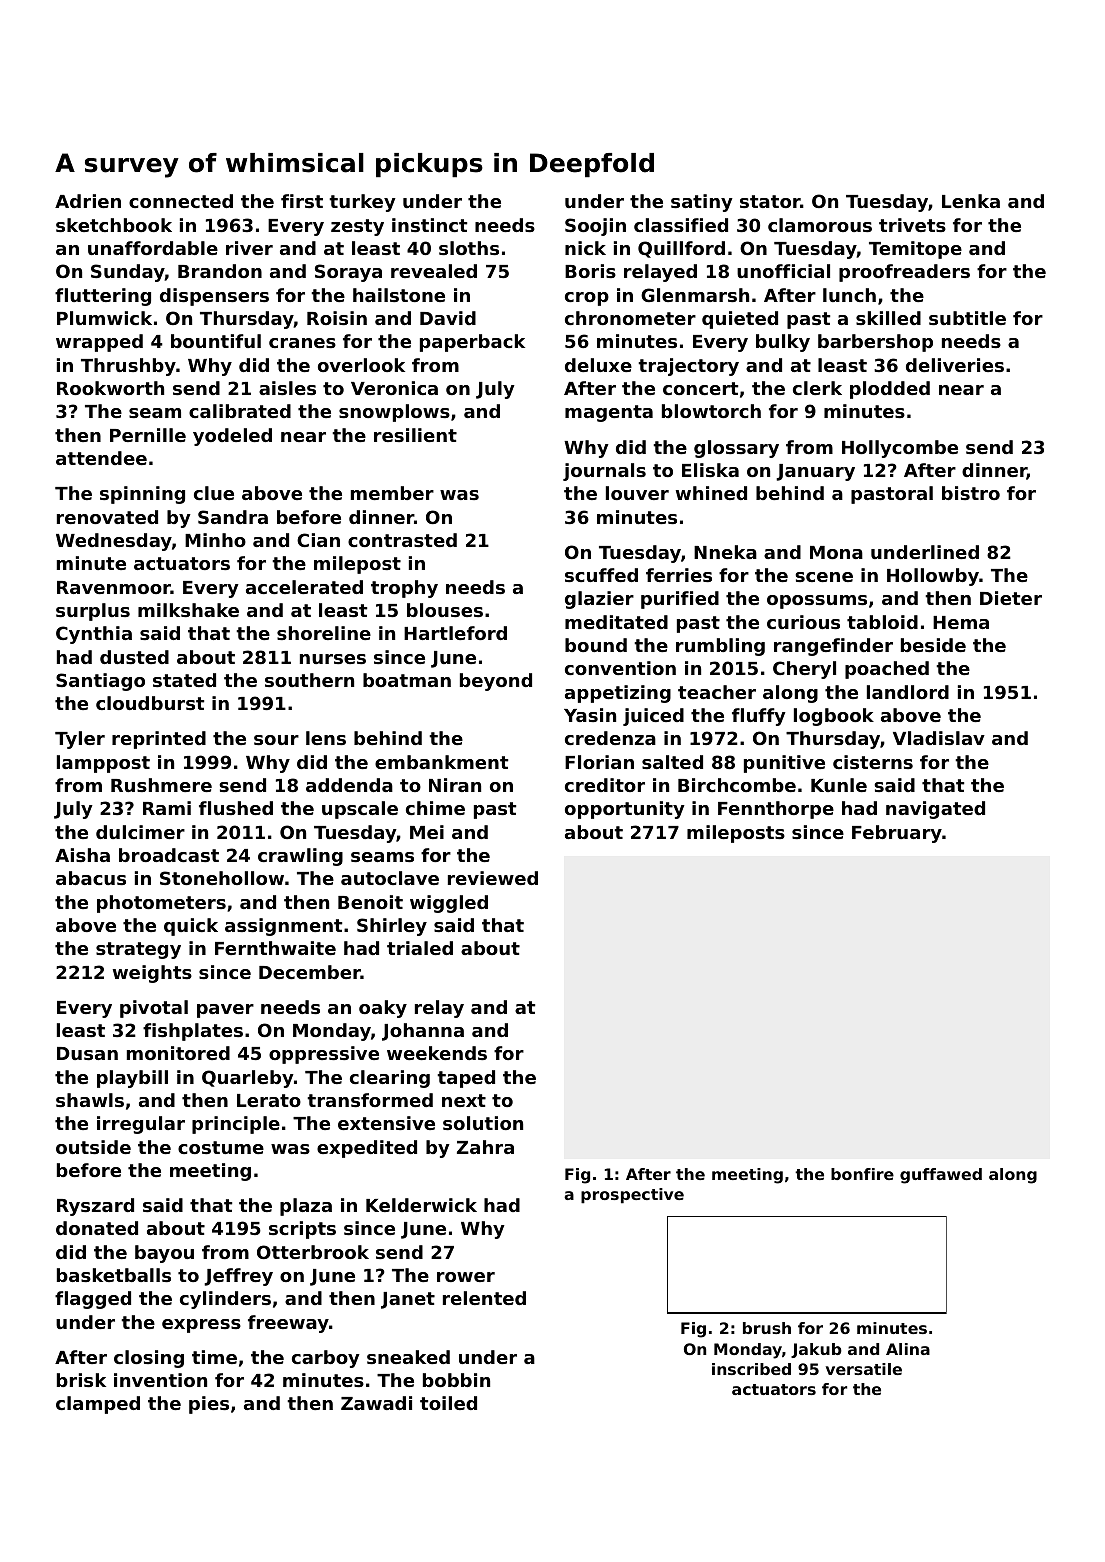 This screenshot has height=1562, width=1105. What do you see at coordinates (702, 203) in the screenshot?
I see `satiny` at bounding box center [702, 203].
